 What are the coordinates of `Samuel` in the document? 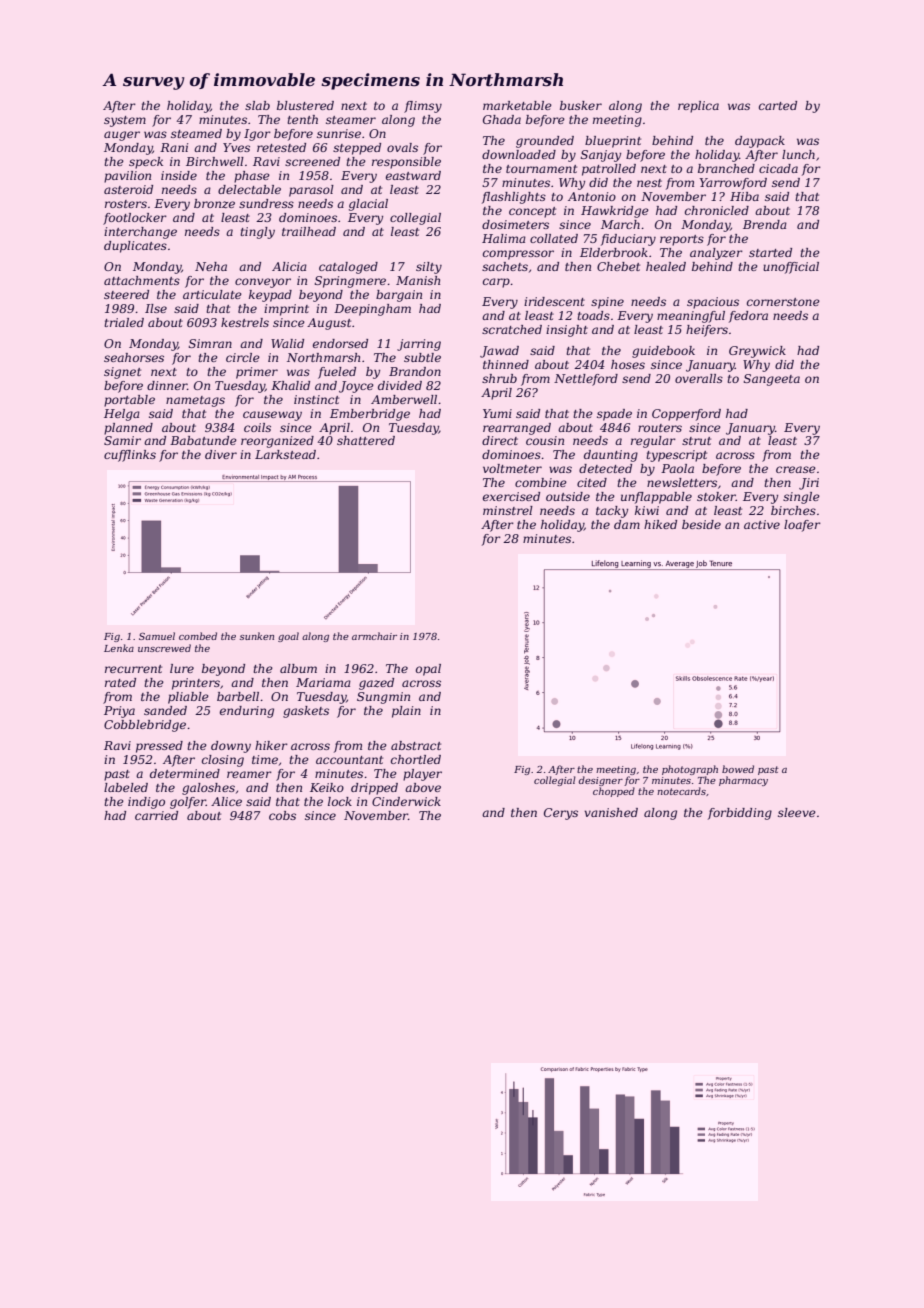 It's located at (157, 636).
